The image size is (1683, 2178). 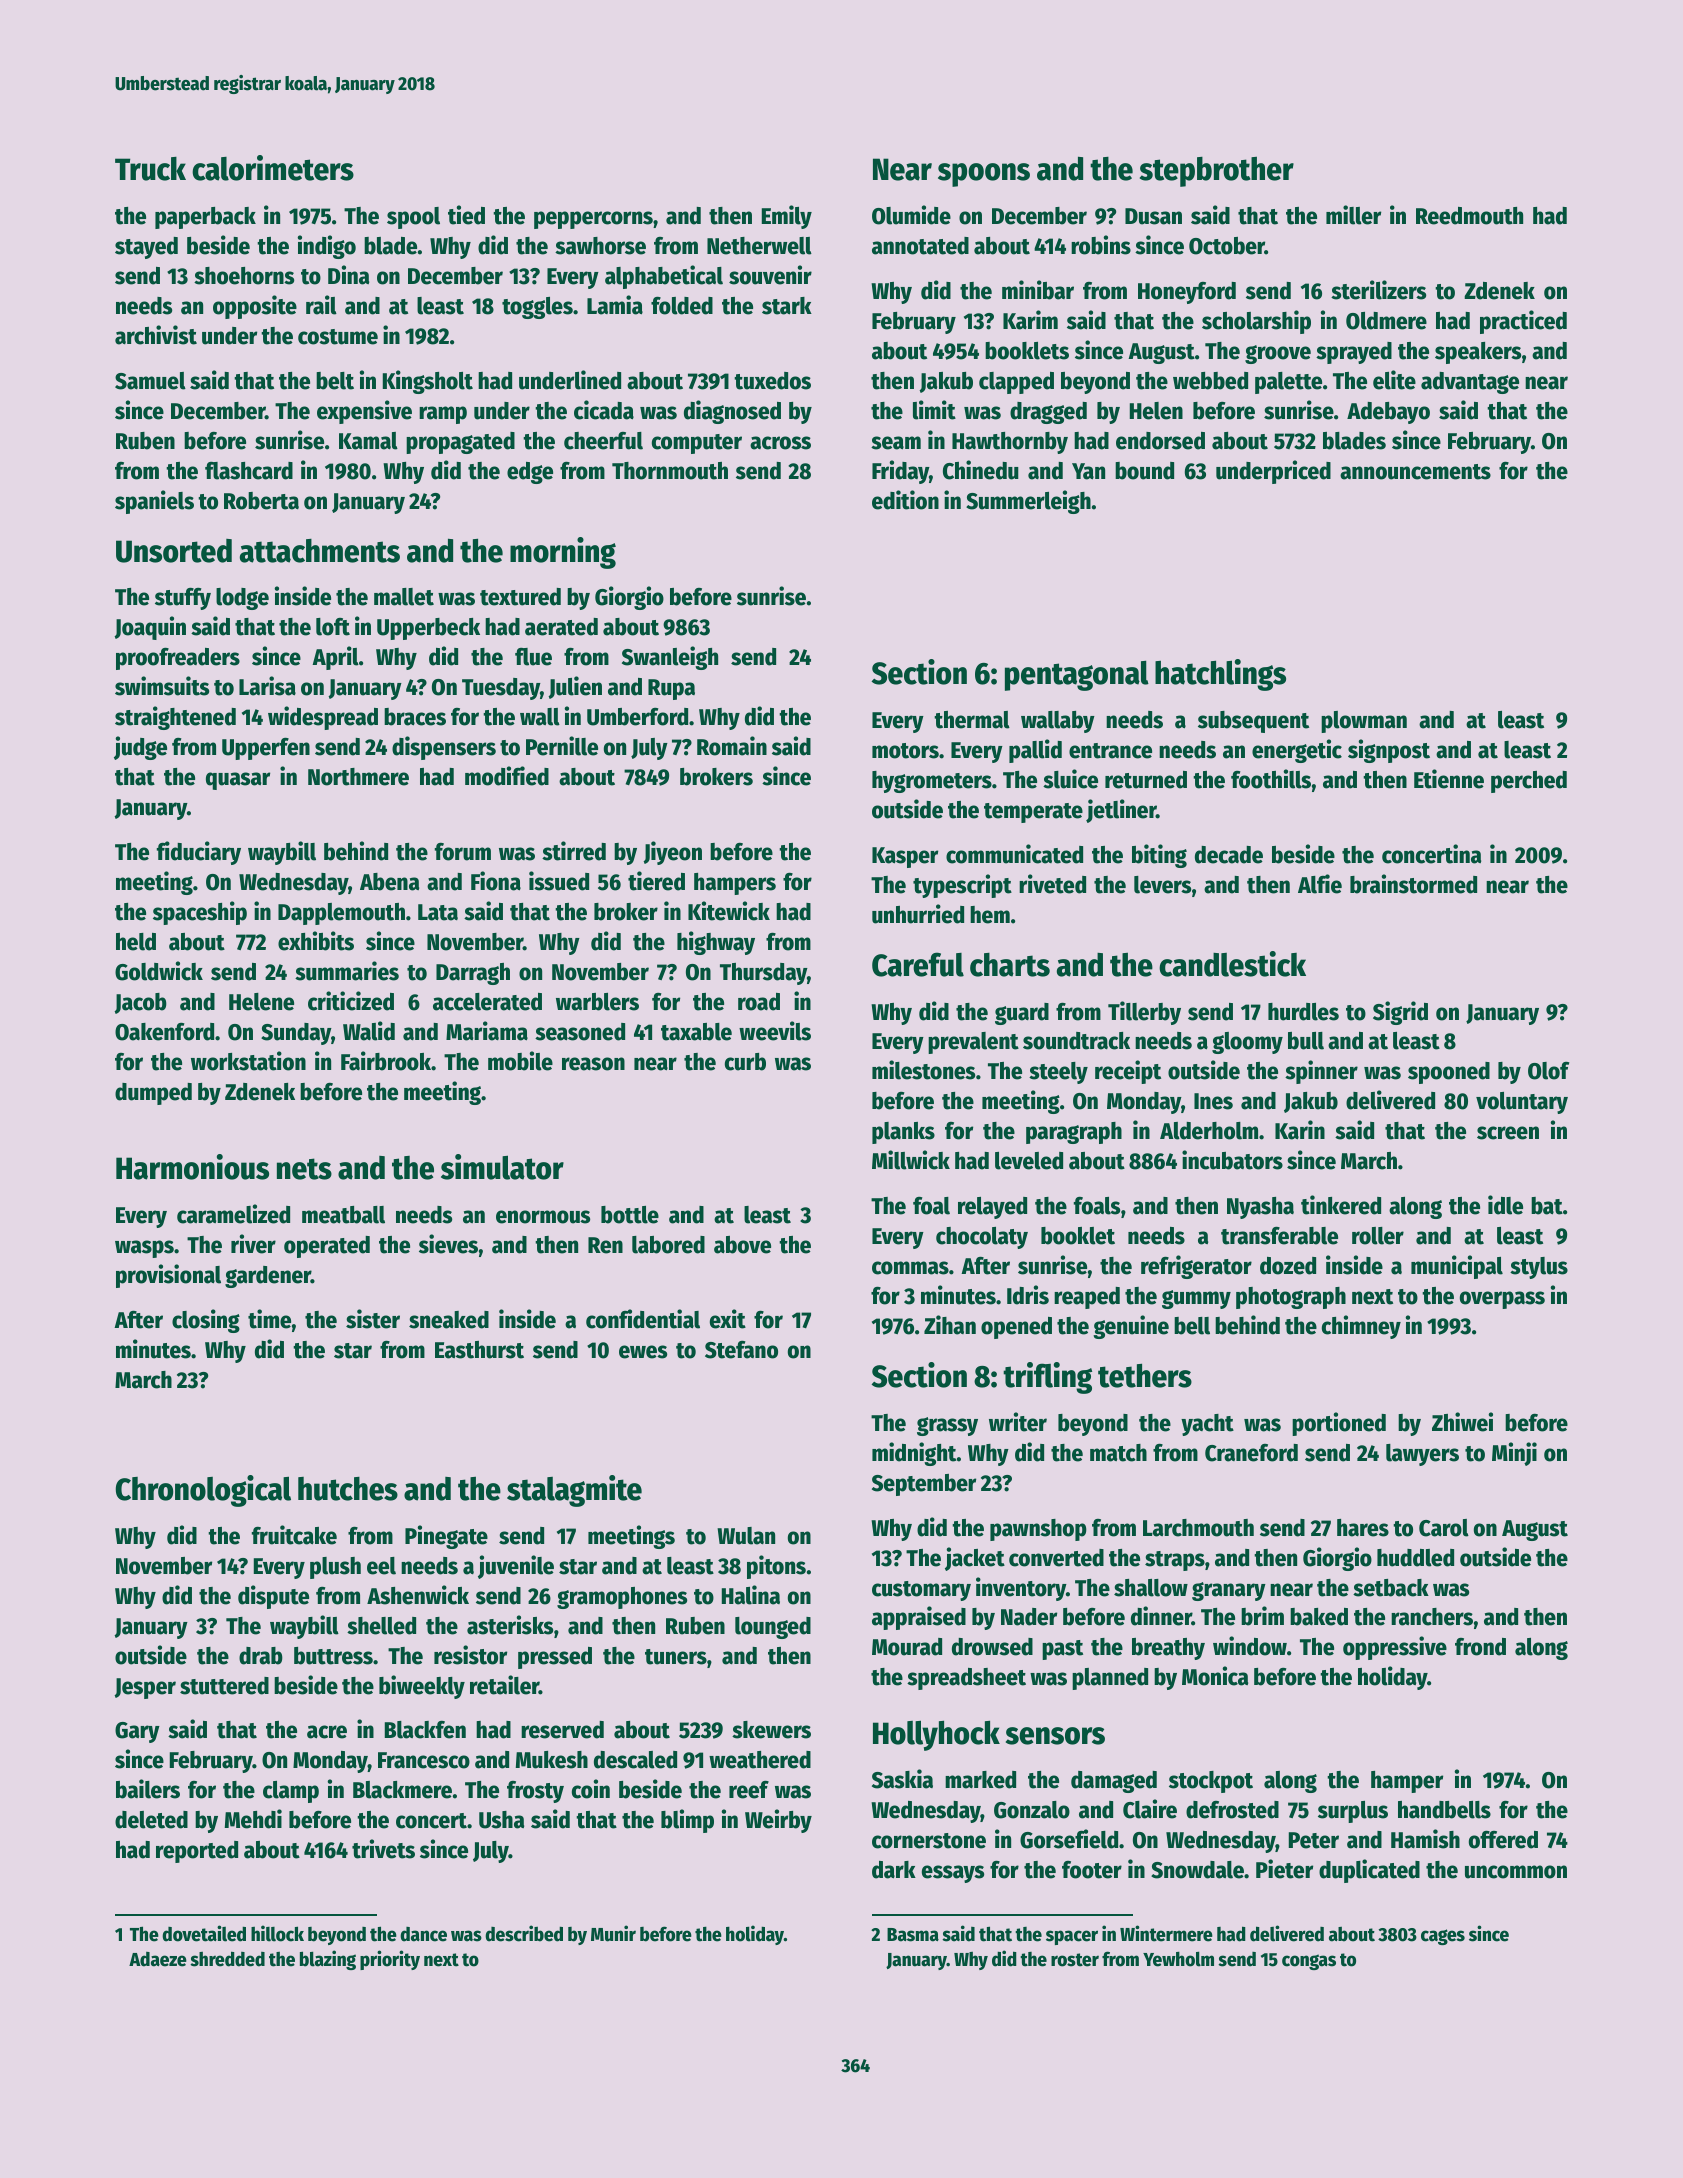 What do you see at coordinates (203, 1491) in the screenshot?
I see `Chronological` at bounding box center [203, 1491].
